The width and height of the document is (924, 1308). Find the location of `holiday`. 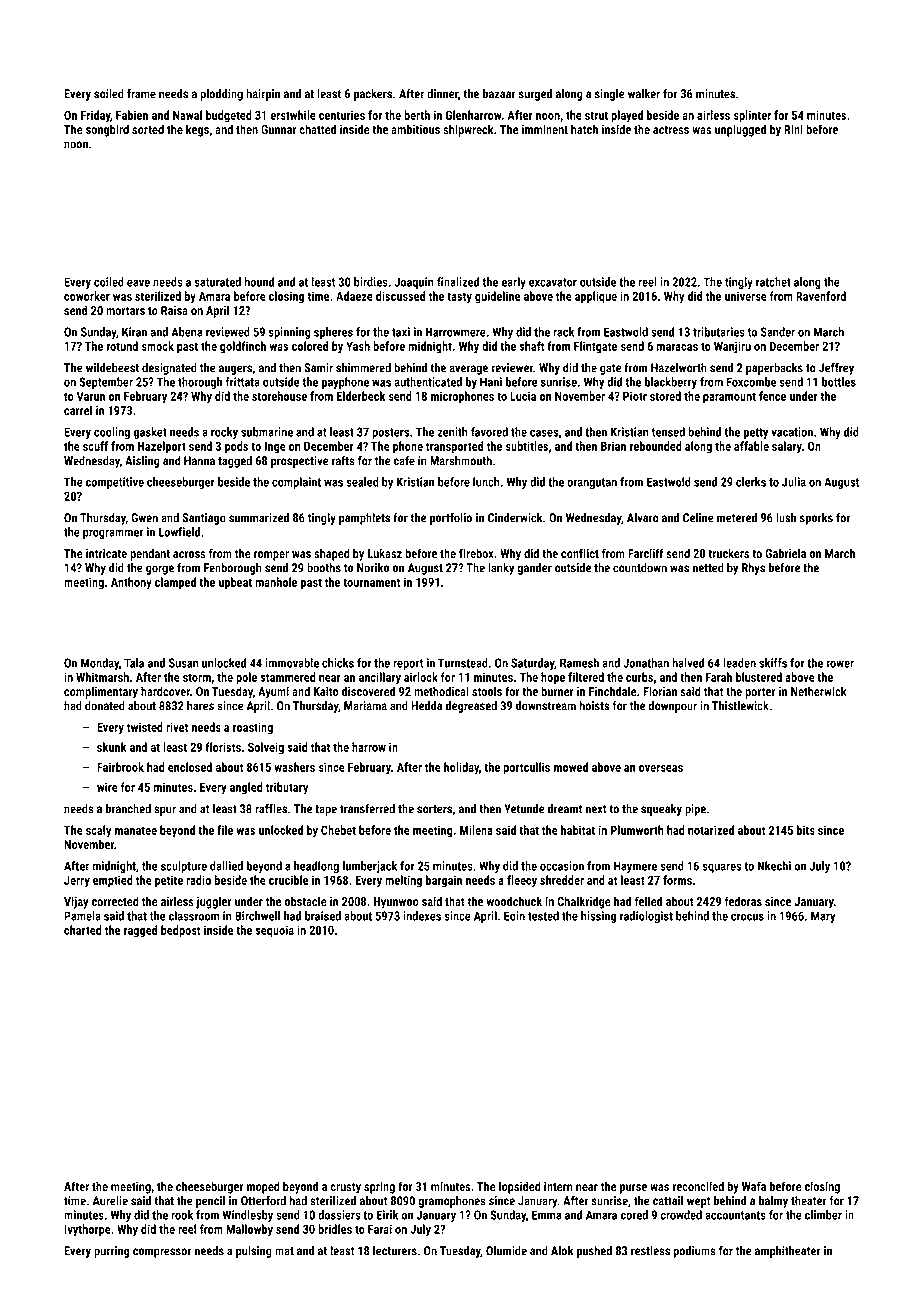

holiday is located at coordinates (461, 768).
